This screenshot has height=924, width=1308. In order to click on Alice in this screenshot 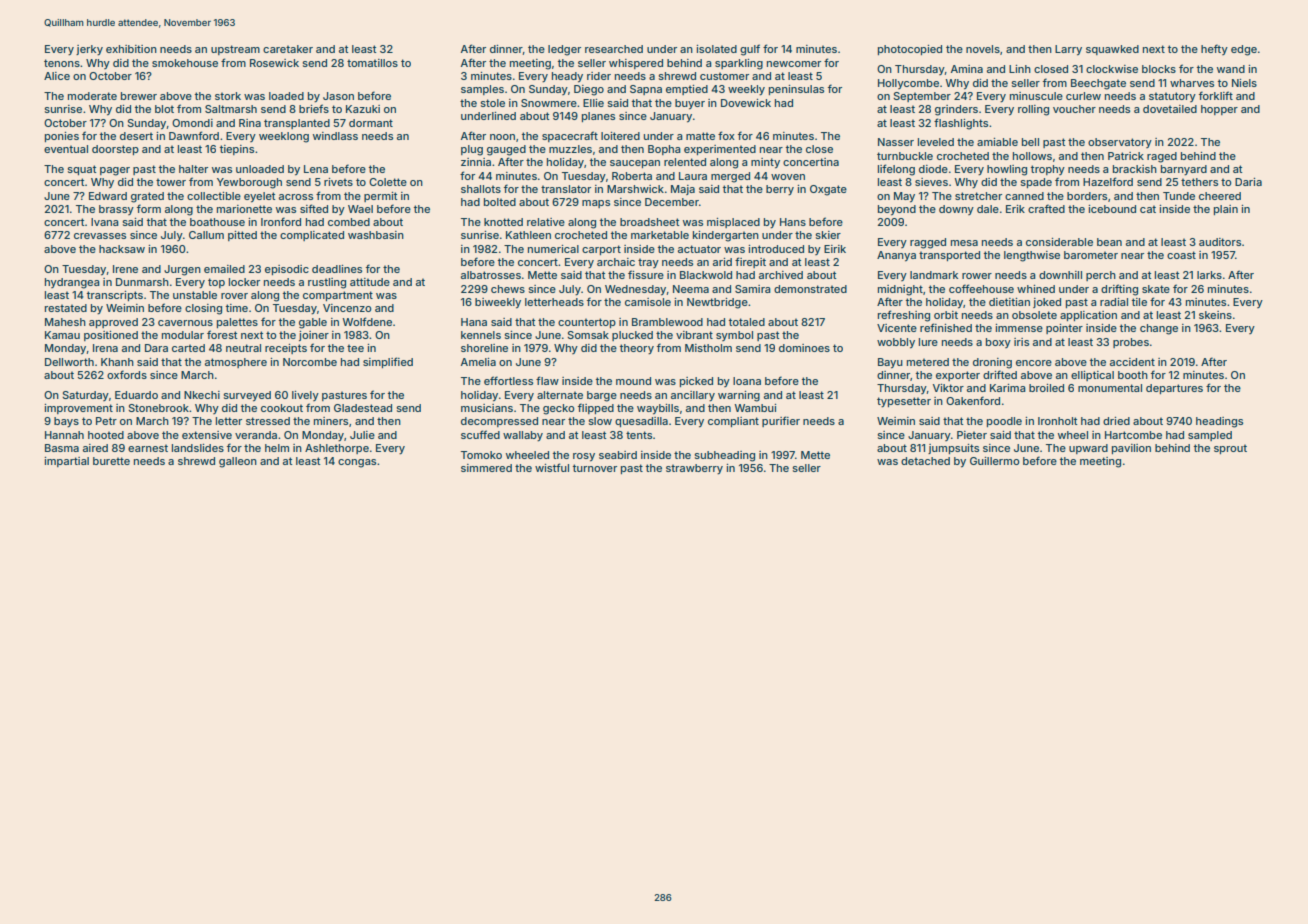, I will do `click(57, 76)`.
